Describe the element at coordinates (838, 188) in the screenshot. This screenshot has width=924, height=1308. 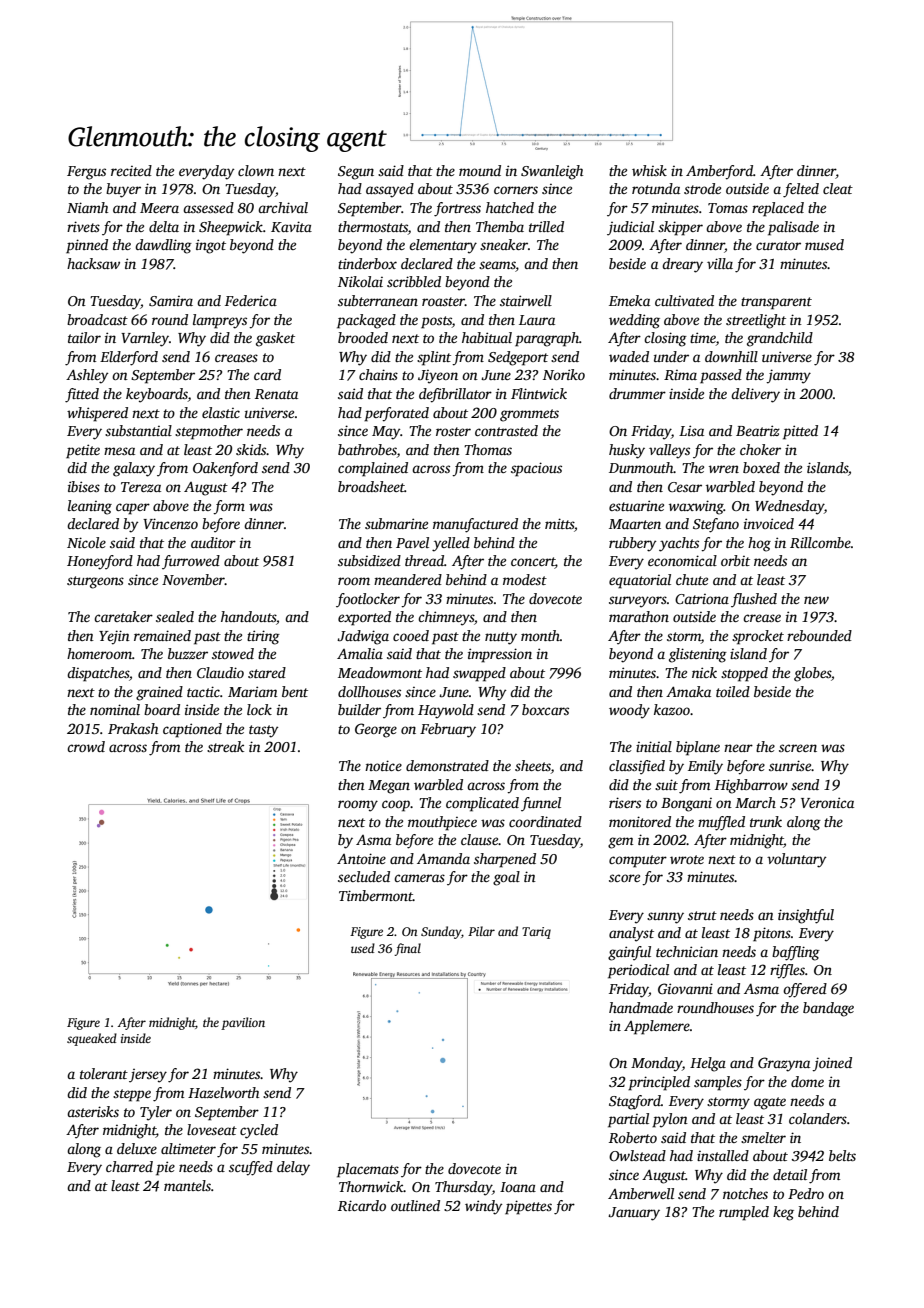
I see `cleat` at that location.
